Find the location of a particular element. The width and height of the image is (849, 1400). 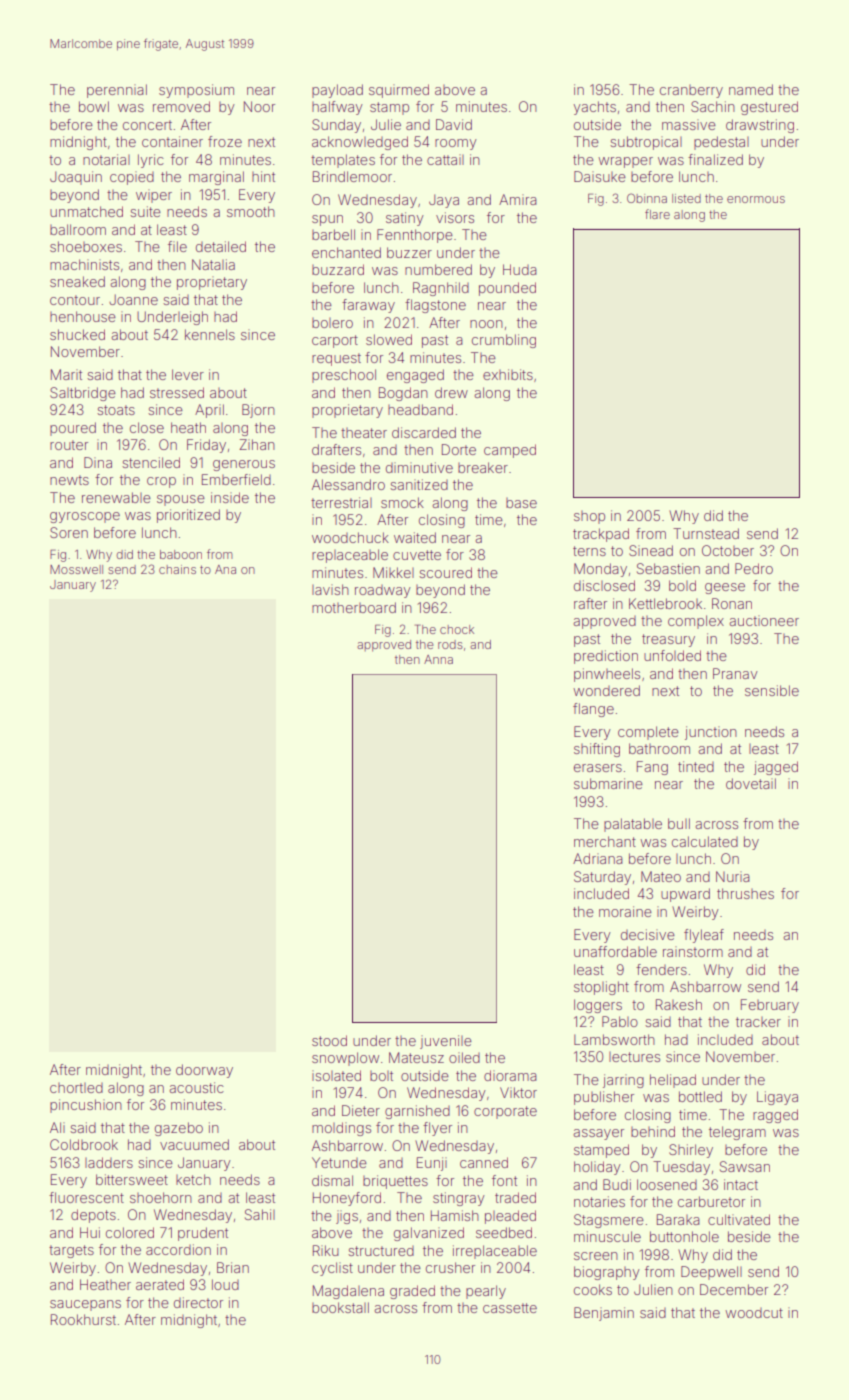

Brindlemoor is located at coordinates (352, 176).
